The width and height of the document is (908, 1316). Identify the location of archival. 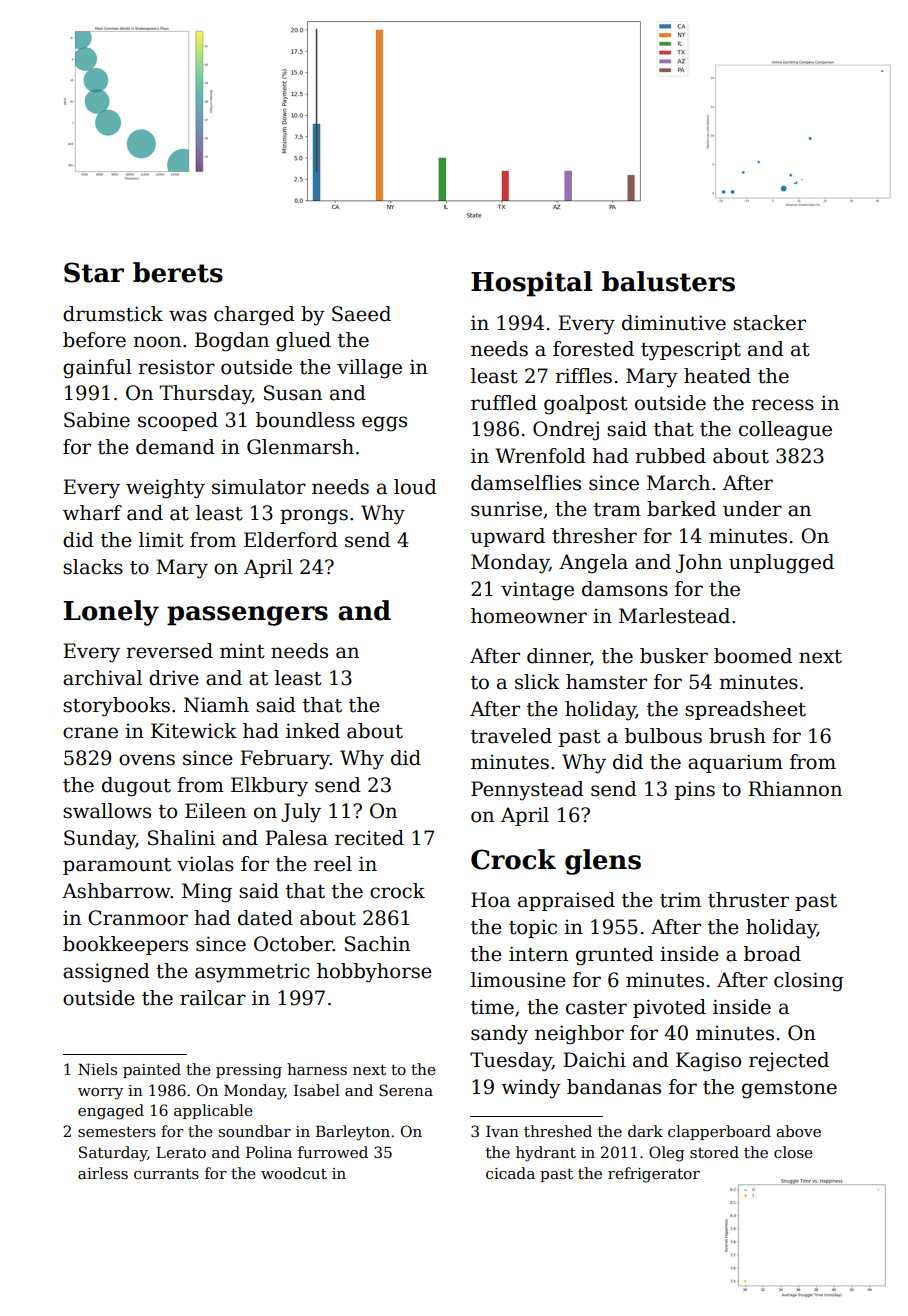
(102, 678).
